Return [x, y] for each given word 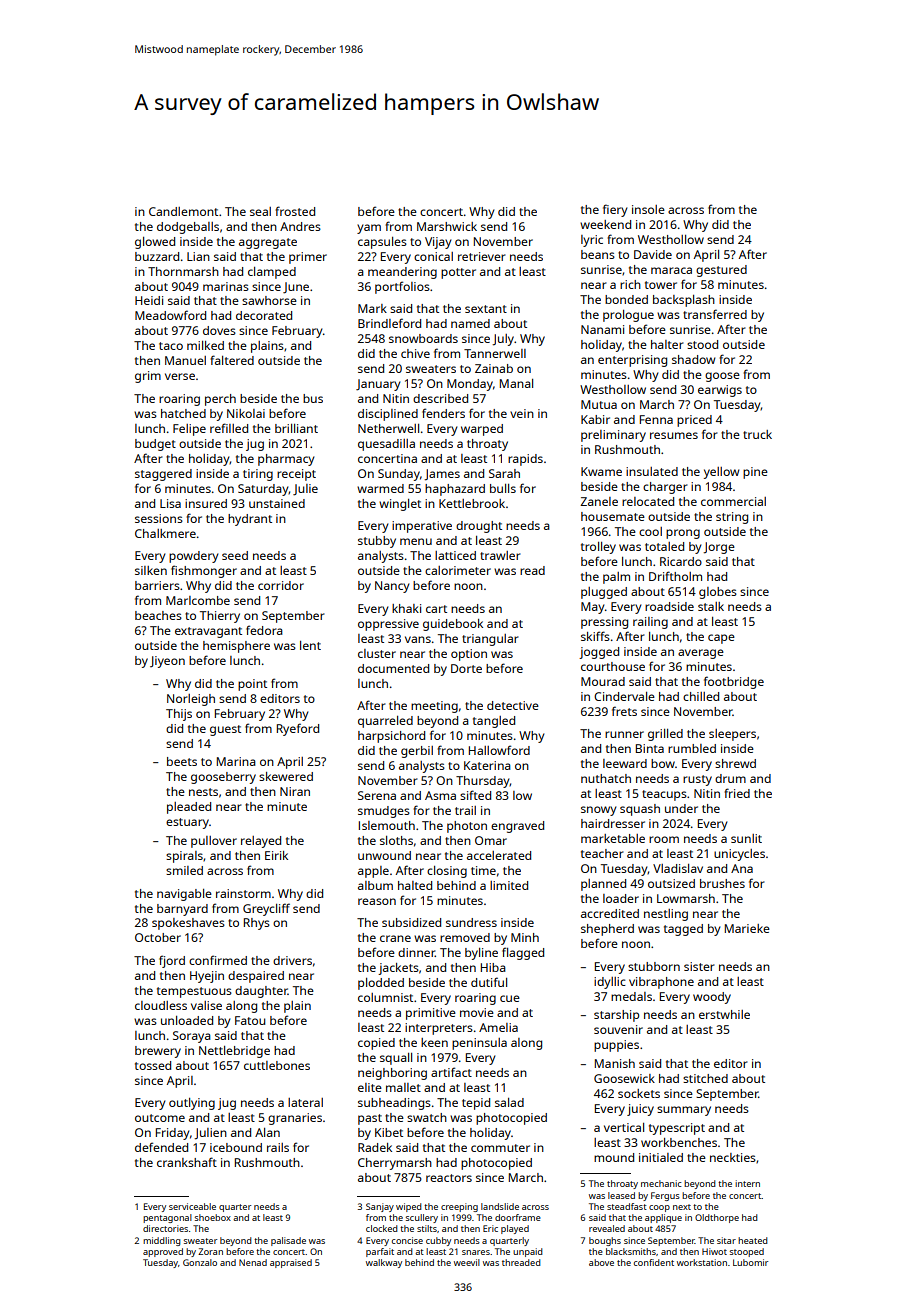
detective [513, 705]
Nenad [253, 1262]
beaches [158, 615]
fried [737, 793]
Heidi [149, 300]
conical [433, 256]
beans [598, 254]
